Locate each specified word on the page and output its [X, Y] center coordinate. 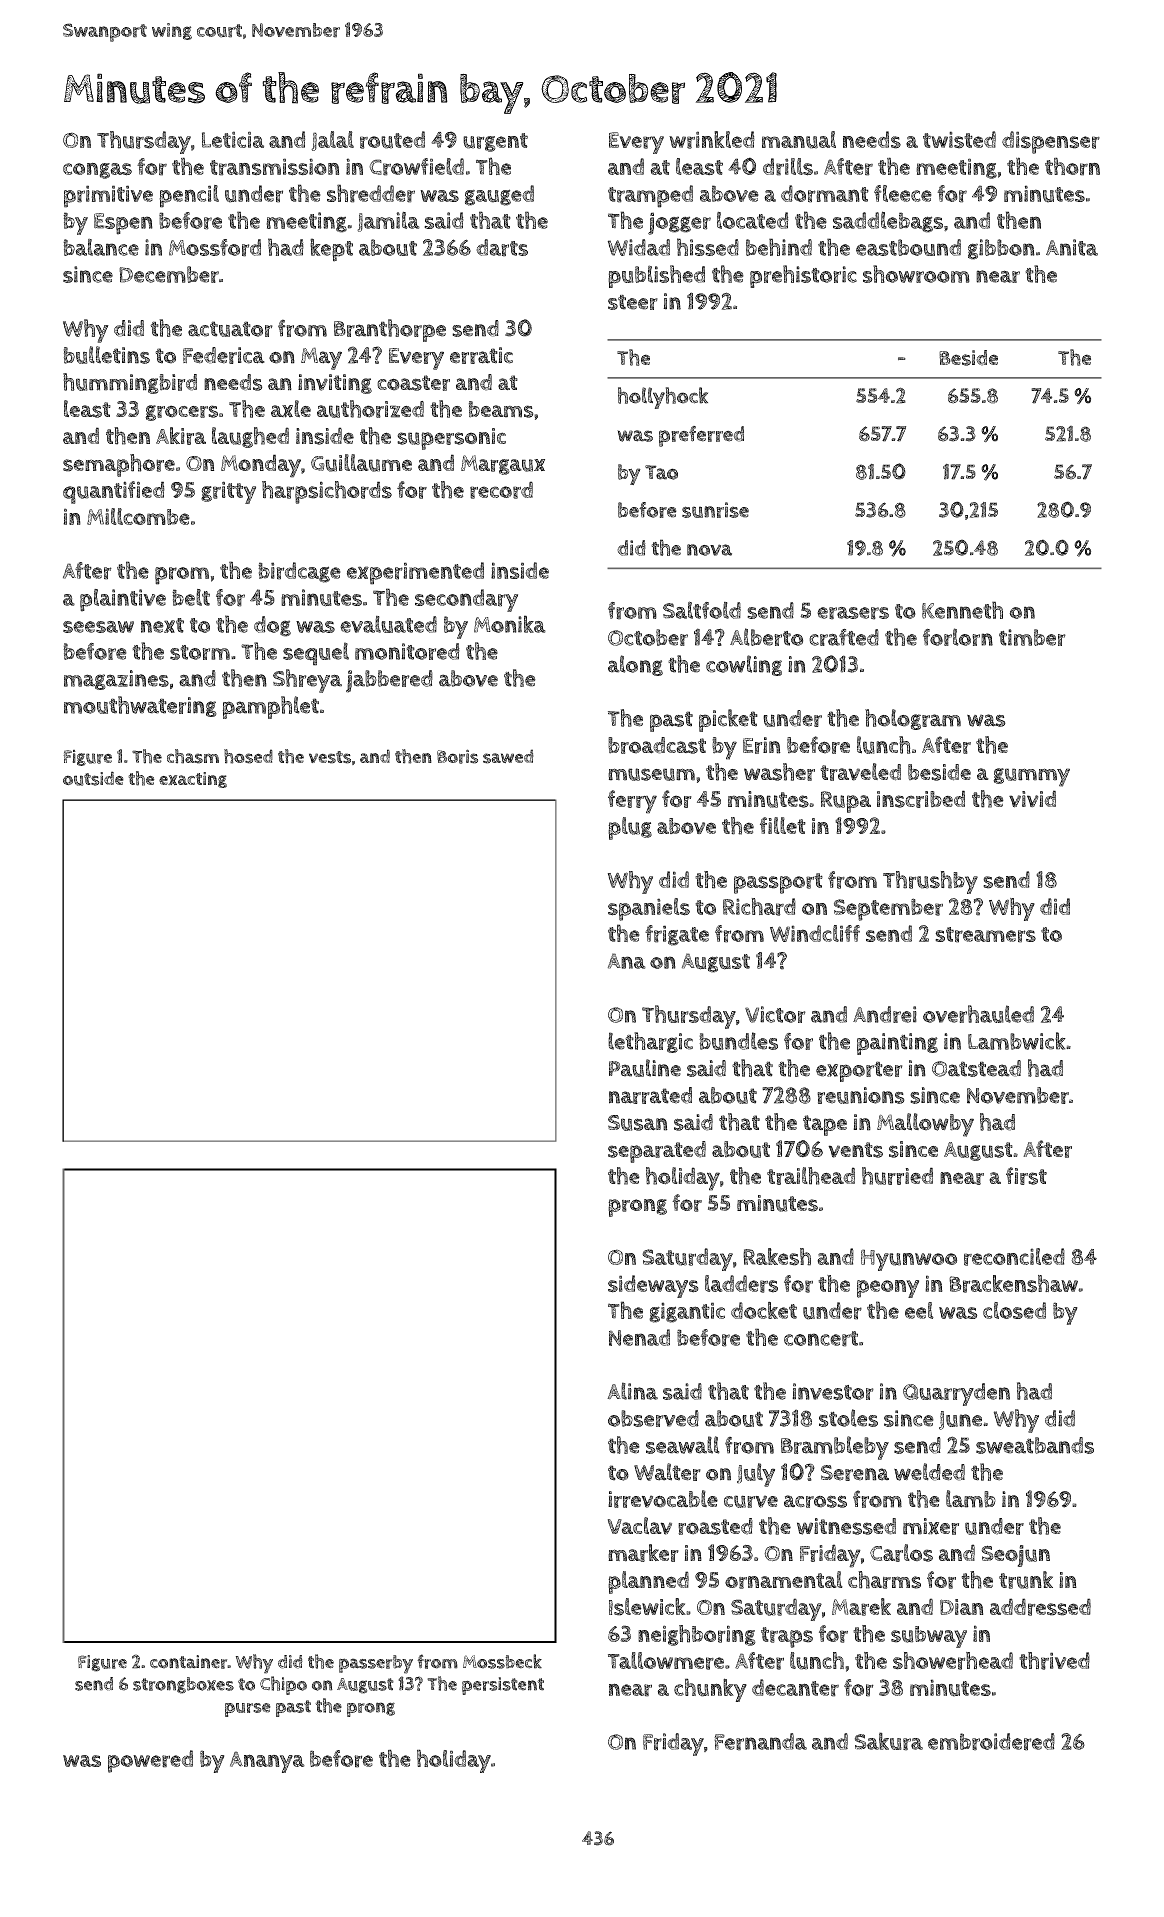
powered [150, 1761]
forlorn [958, 637]
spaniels [649, 909]
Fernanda [760, 1742]
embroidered [991, 1742]
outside [93, 778]
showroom [916, 274]
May [321, 358]
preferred [701, 436]
